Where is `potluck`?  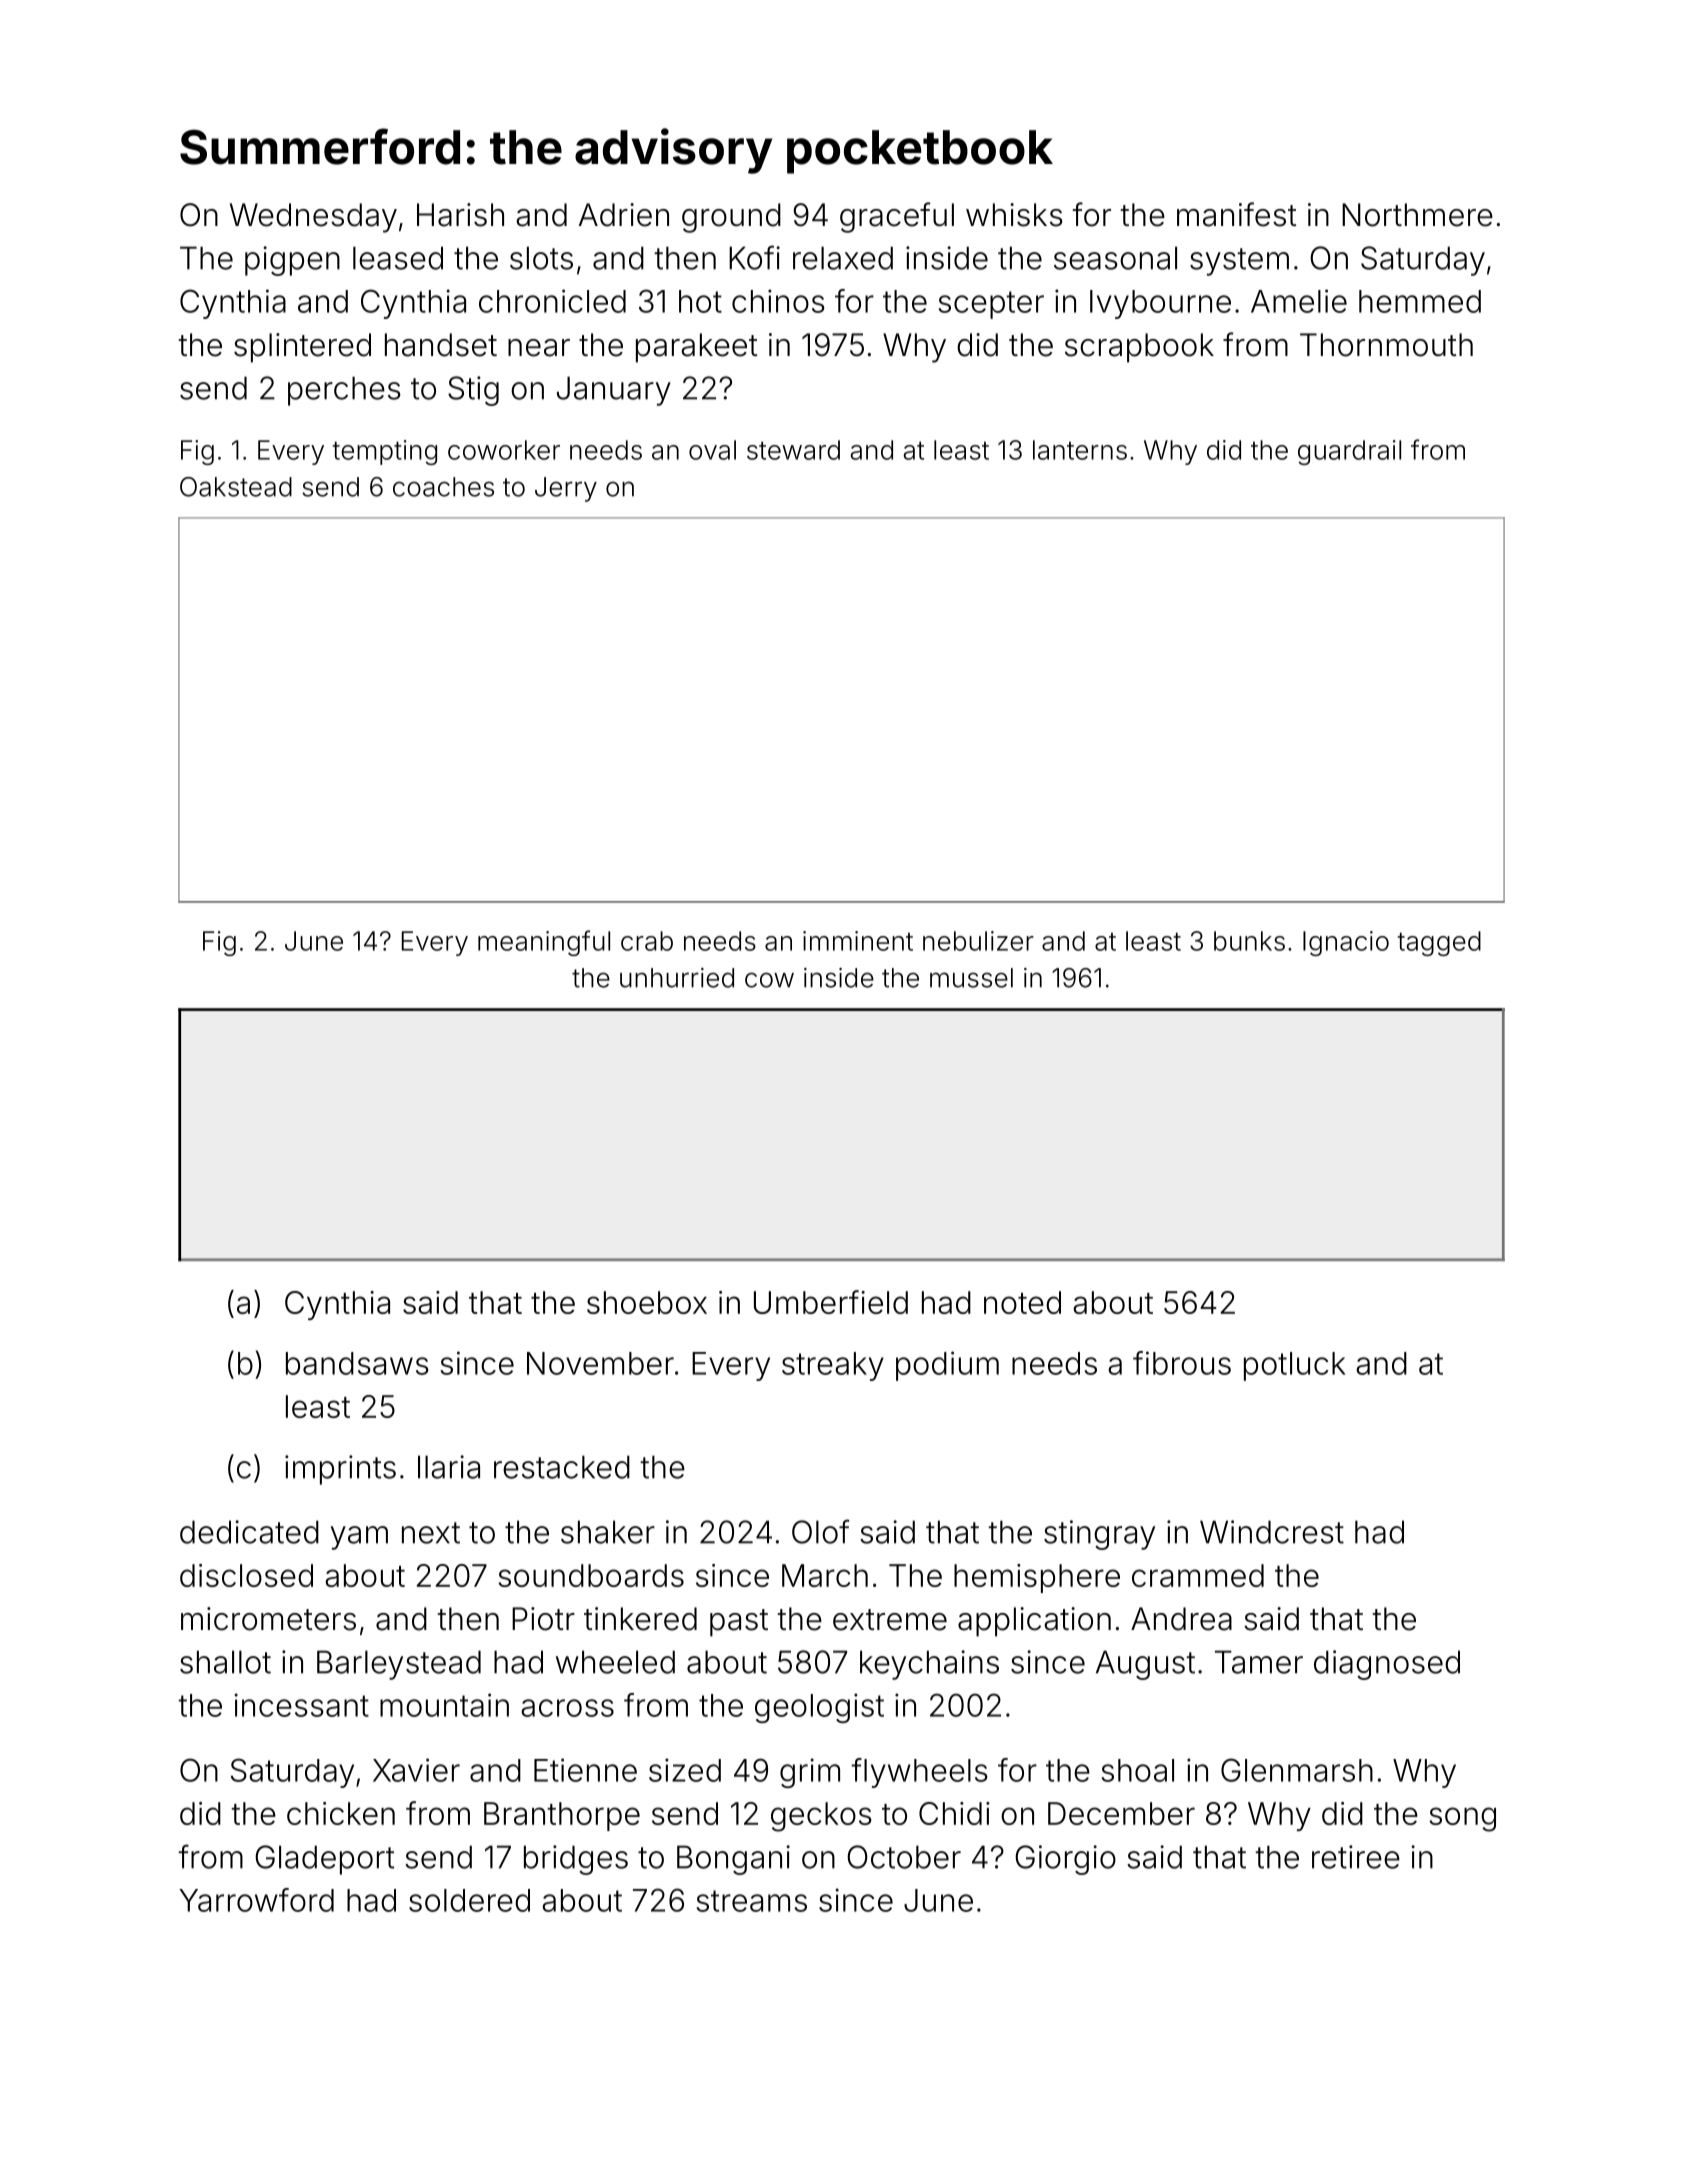 potluck is located at coordinates (1295, 1366).
